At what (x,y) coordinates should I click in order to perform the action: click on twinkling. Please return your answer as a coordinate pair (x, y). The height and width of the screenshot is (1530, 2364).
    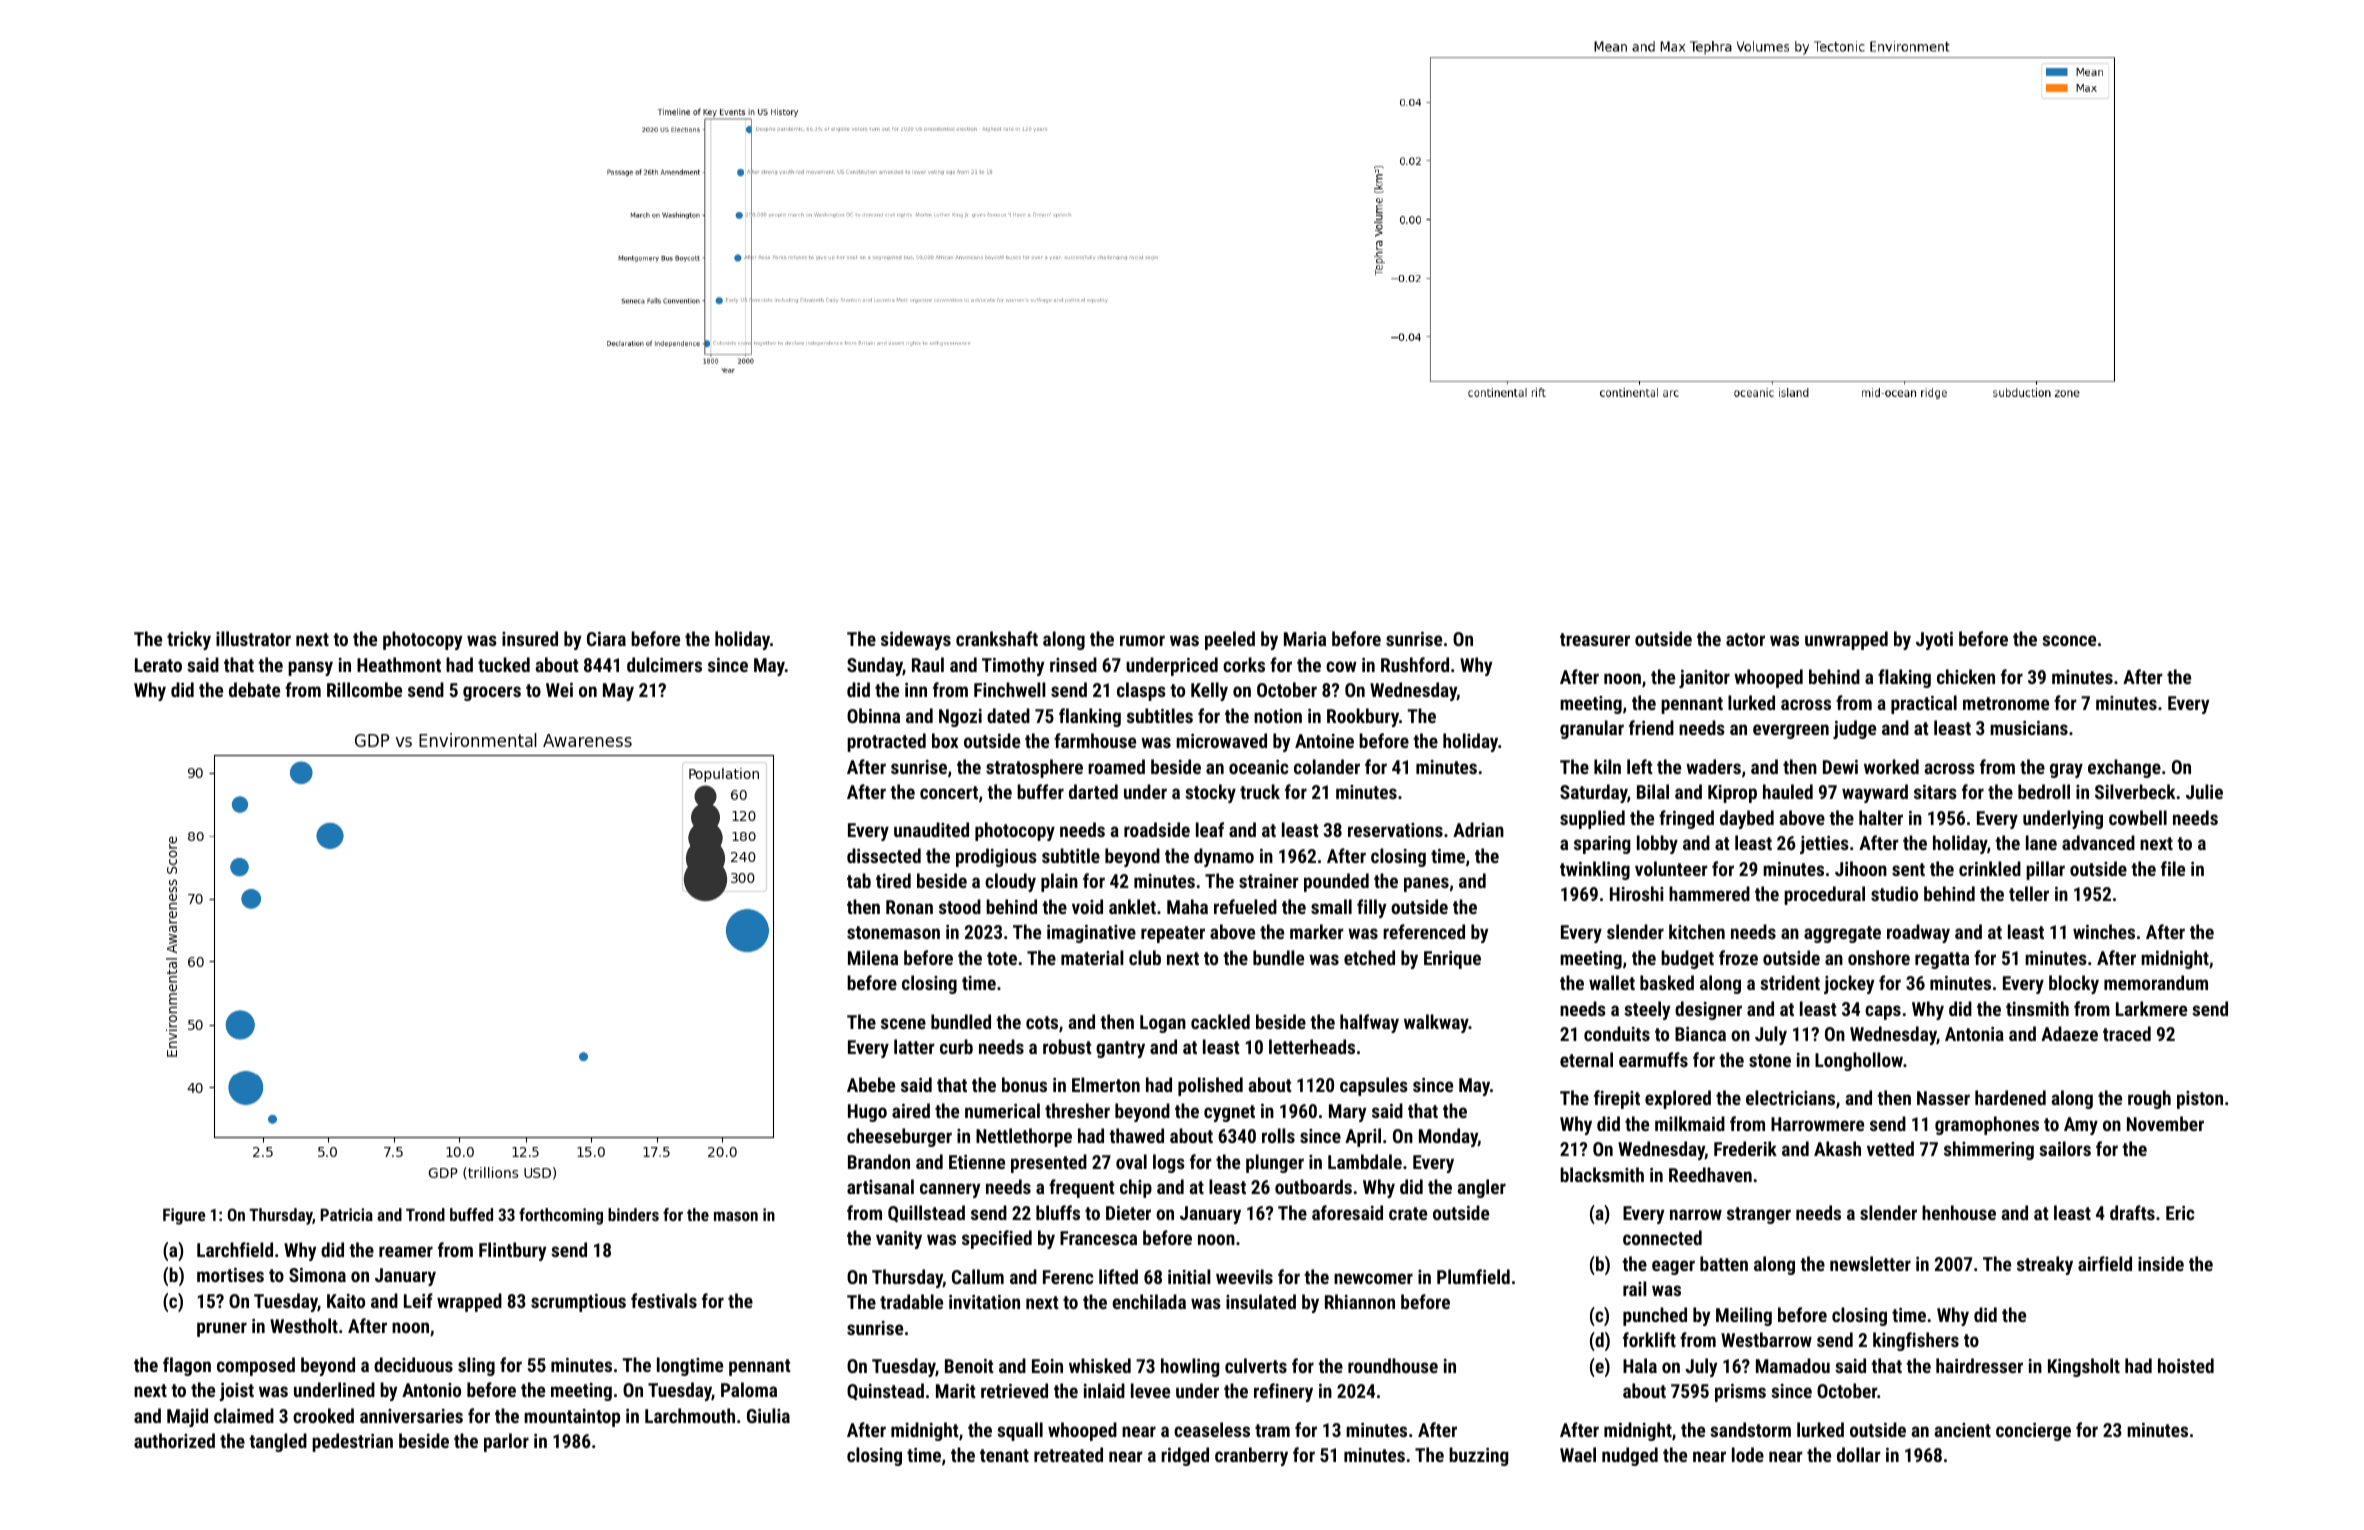
    Looking at the image, I should click on (1595, 870).
